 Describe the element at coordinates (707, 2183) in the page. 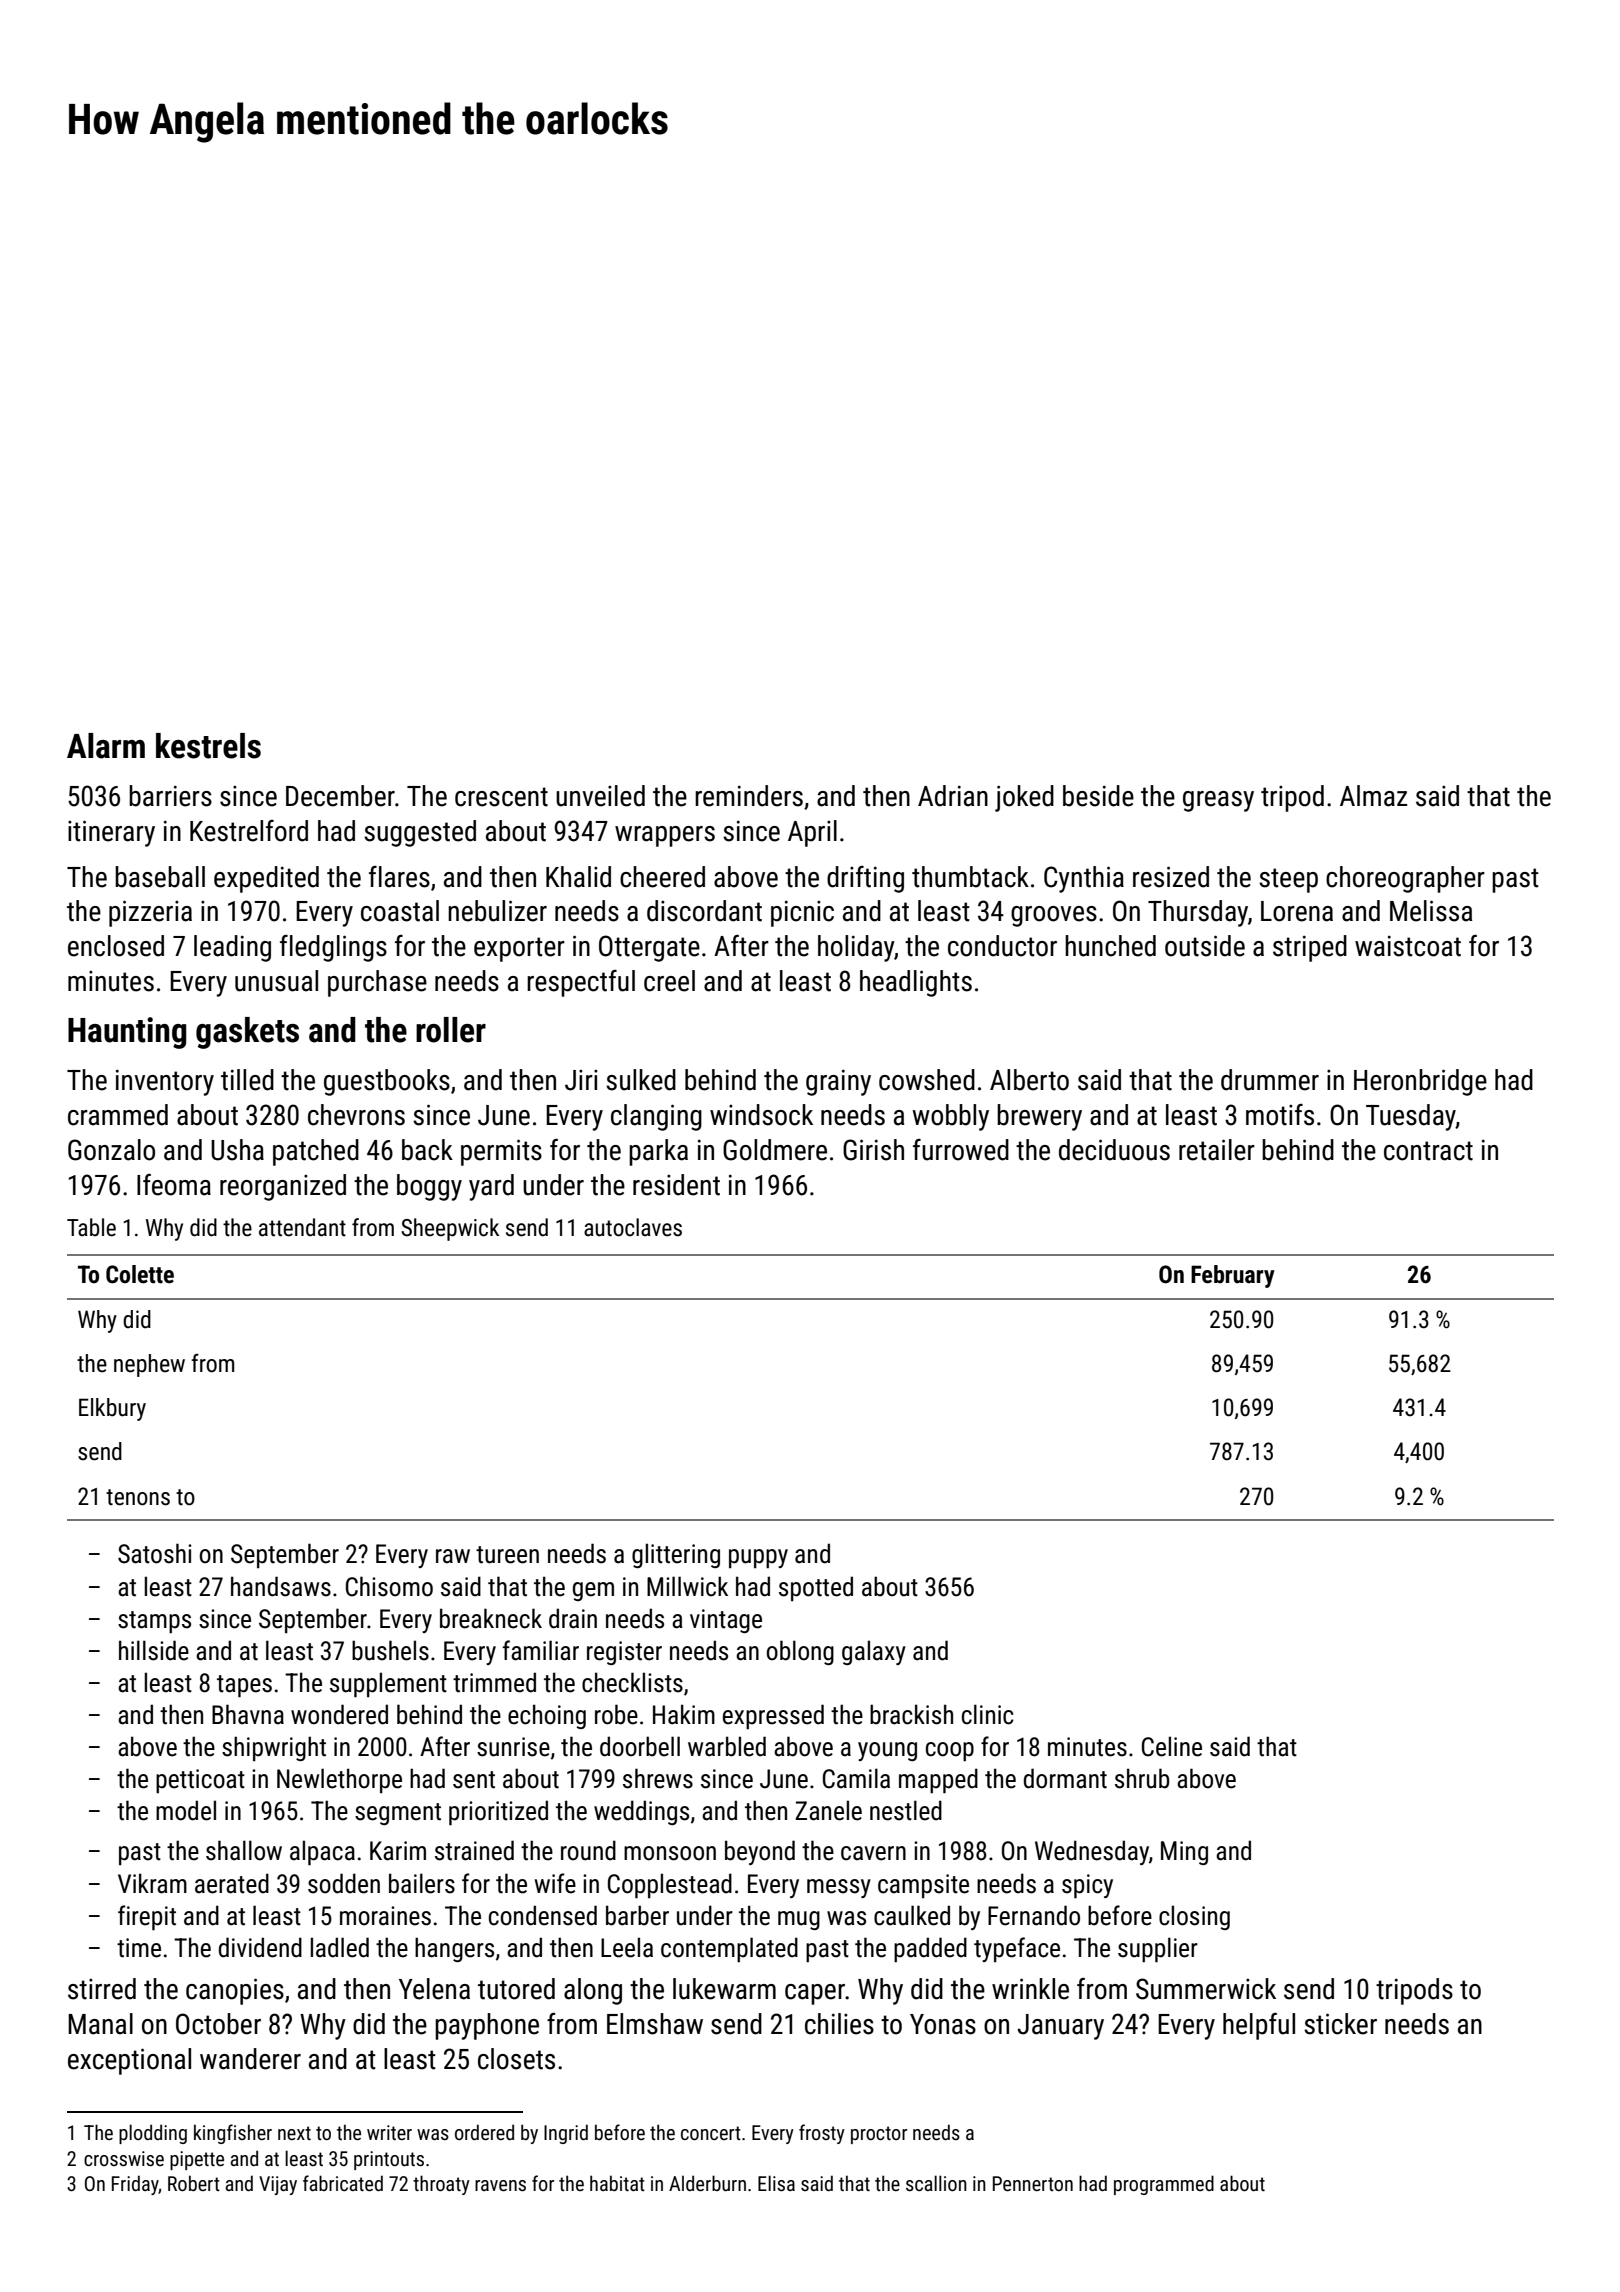

I see `Alderburn` at that location.
